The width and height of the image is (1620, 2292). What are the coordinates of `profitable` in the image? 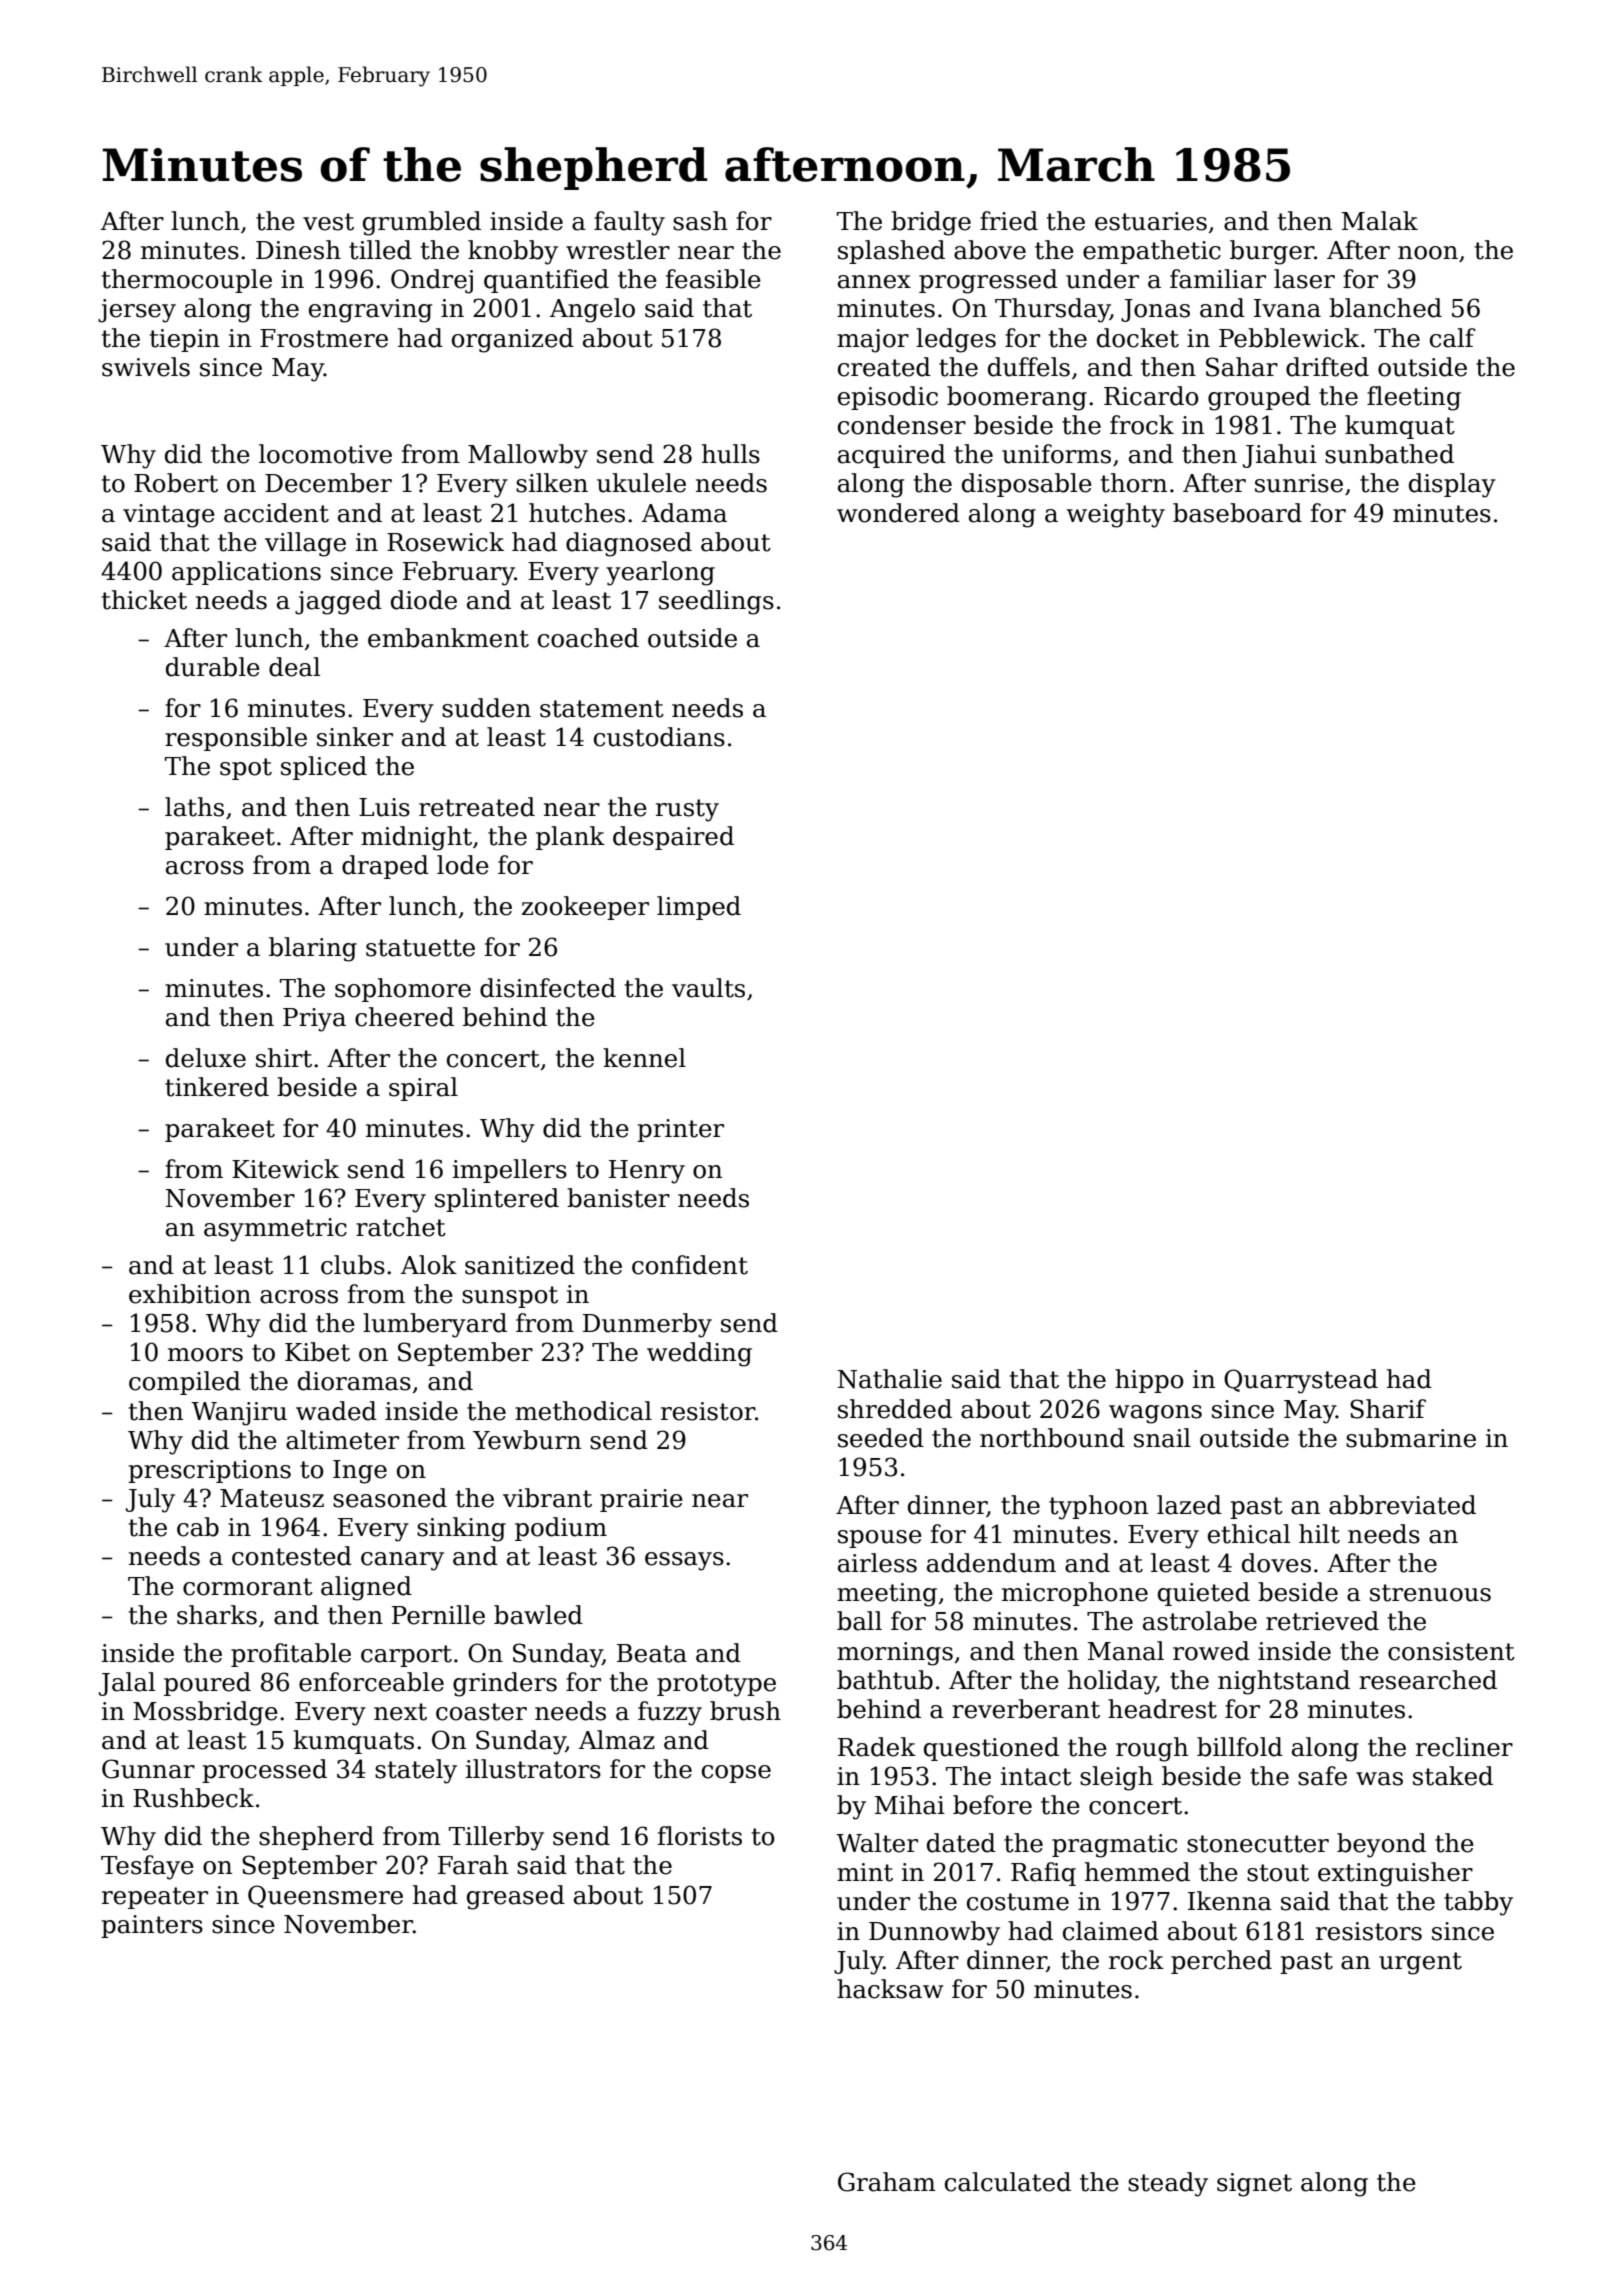 It's located at (291, 1655).
